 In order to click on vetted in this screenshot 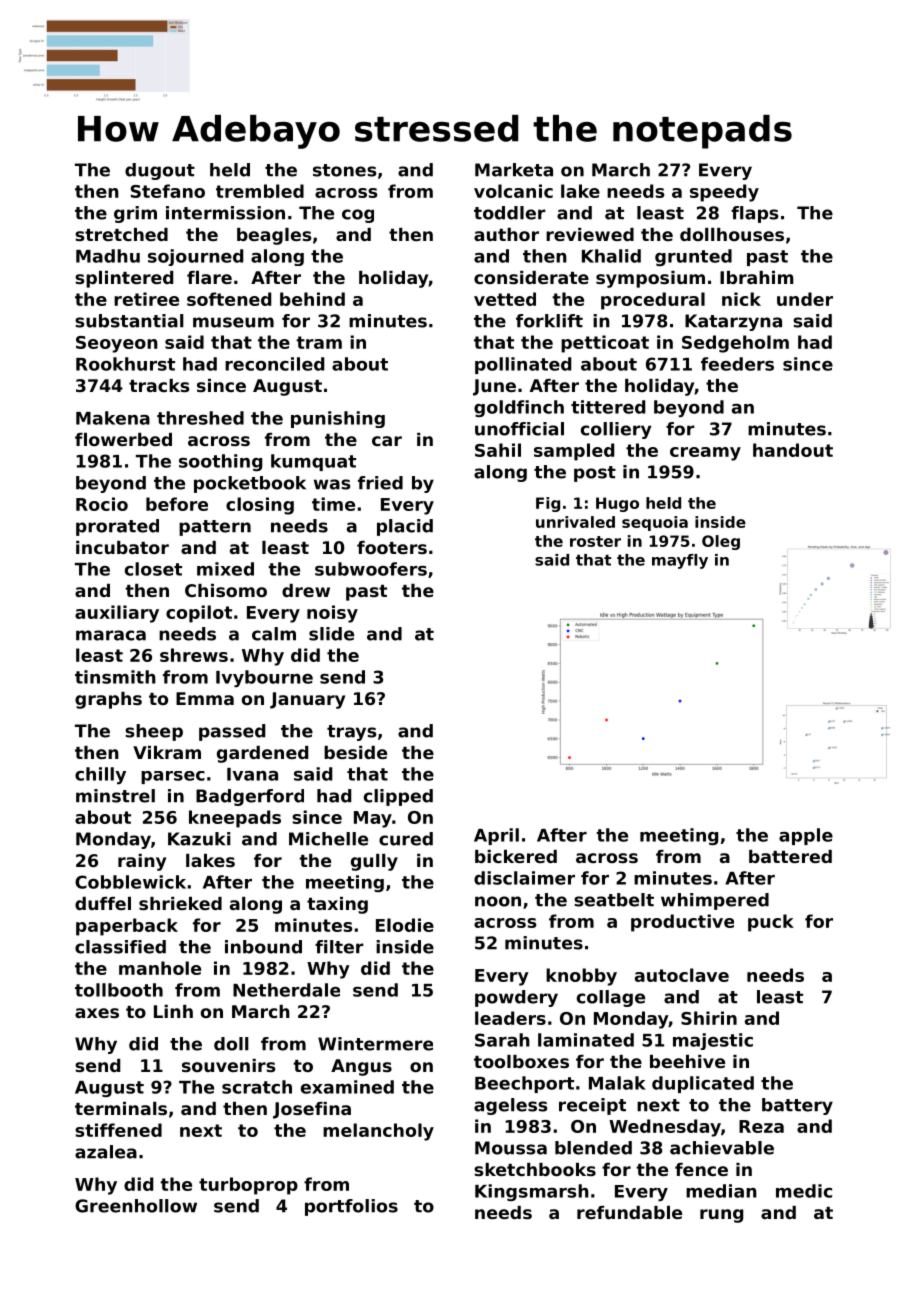, I will do `click(505, 299)`.
